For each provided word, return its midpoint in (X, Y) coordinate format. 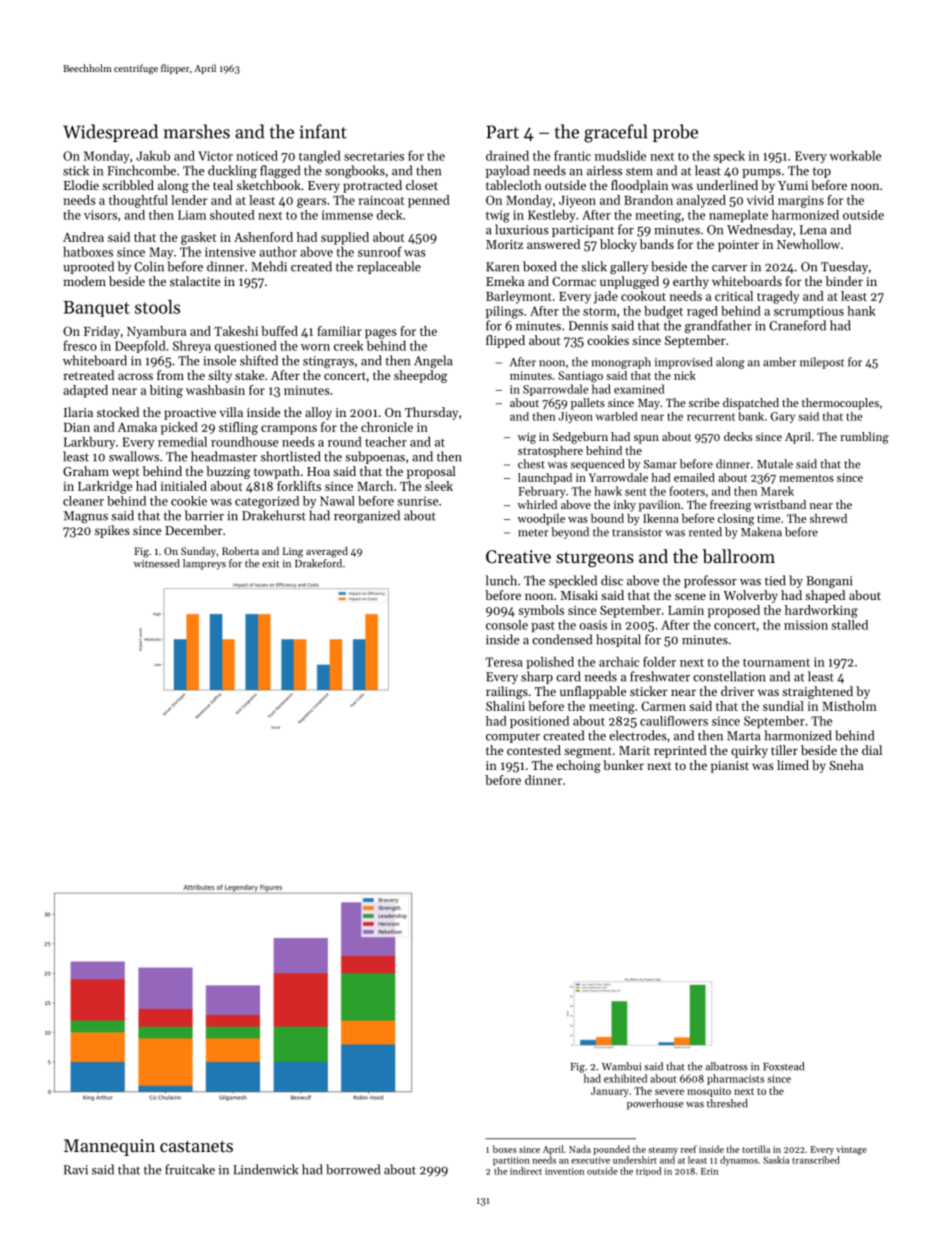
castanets (196, 1146)
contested (534, 750)
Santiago (580, 377)
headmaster (224, 456)
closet (422, 185)
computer (513, 737)
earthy (691, 282)
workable (855, 156)
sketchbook (269, 185)
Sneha (846, 765)
